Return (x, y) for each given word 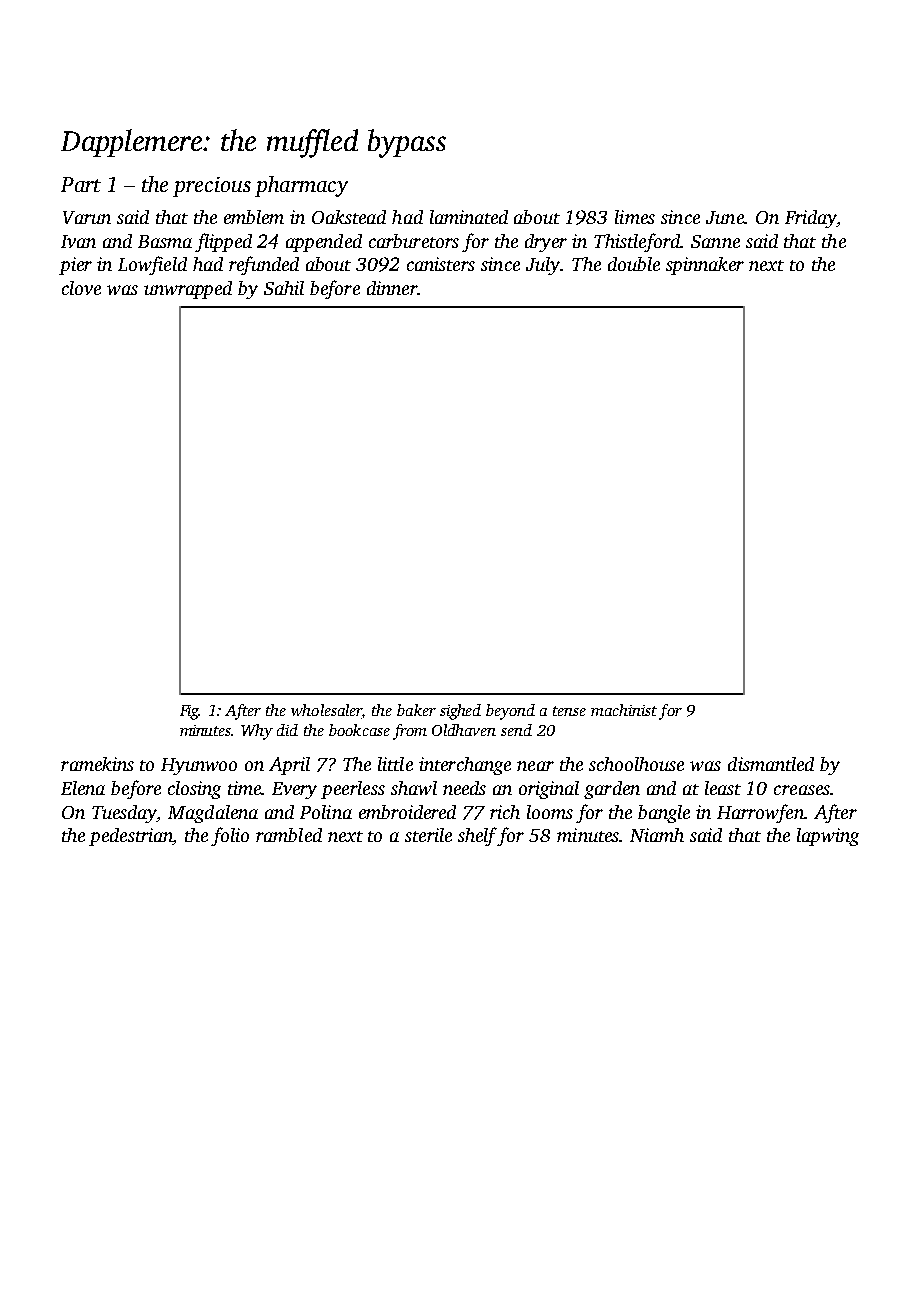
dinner (392, 288)
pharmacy (301, 186)
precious (212, 187)
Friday (811, 219)
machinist (624, 710)
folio (230, 836)
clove (81, 288)
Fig (190, 712)
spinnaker (705, 266)
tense (569, 711)
